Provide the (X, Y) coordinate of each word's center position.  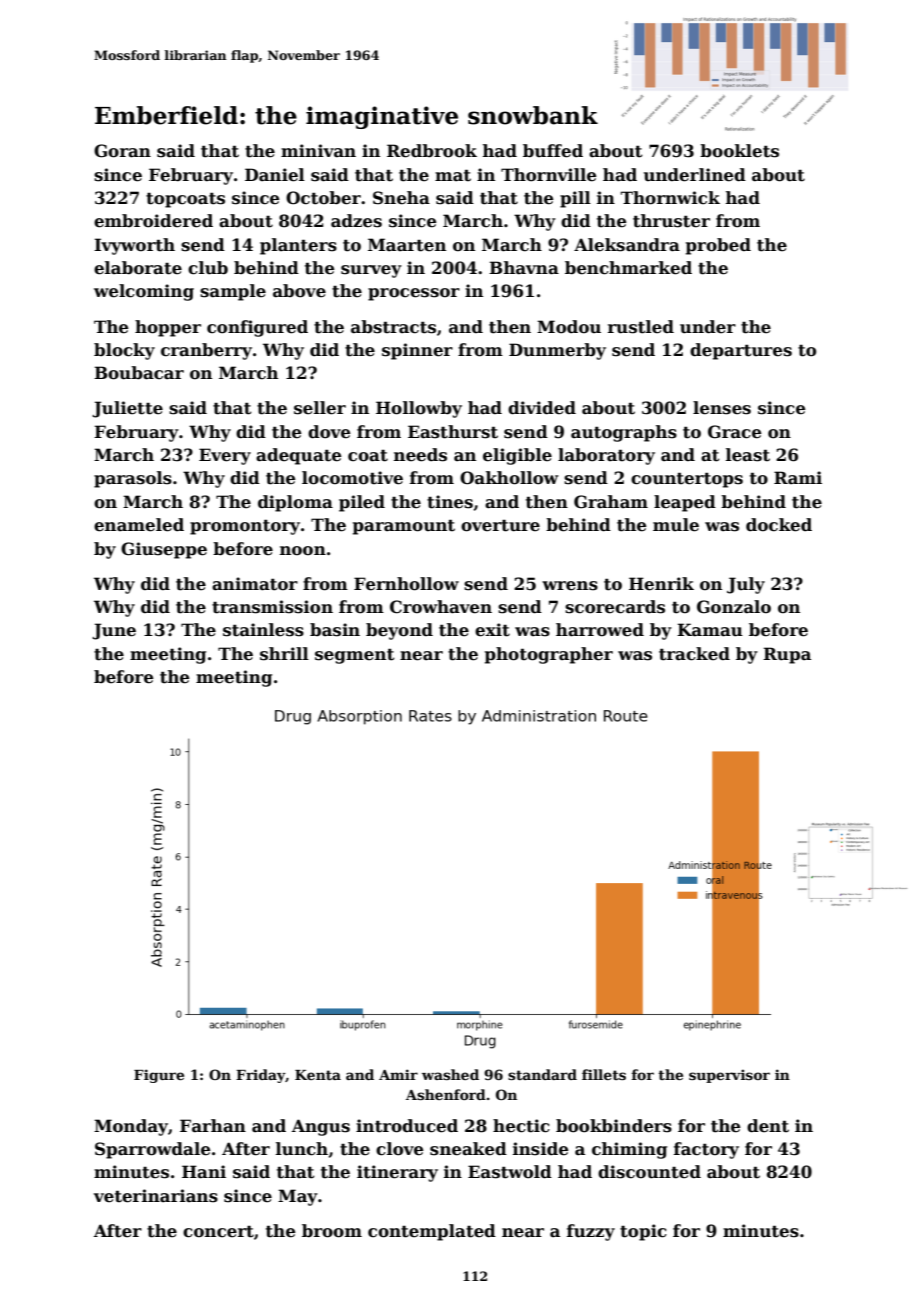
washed (450, 1074)
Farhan (213, 1126)
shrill (284, 654)
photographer (549, 655)
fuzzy (591, 1232)
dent (768, 1126)
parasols (133, 479)
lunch (302, 1149)
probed (718, 246)
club (208, 268)
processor (414, 294)
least (748, 455)
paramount (404, 527)
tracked (694, 654)
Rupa (787, 655)
